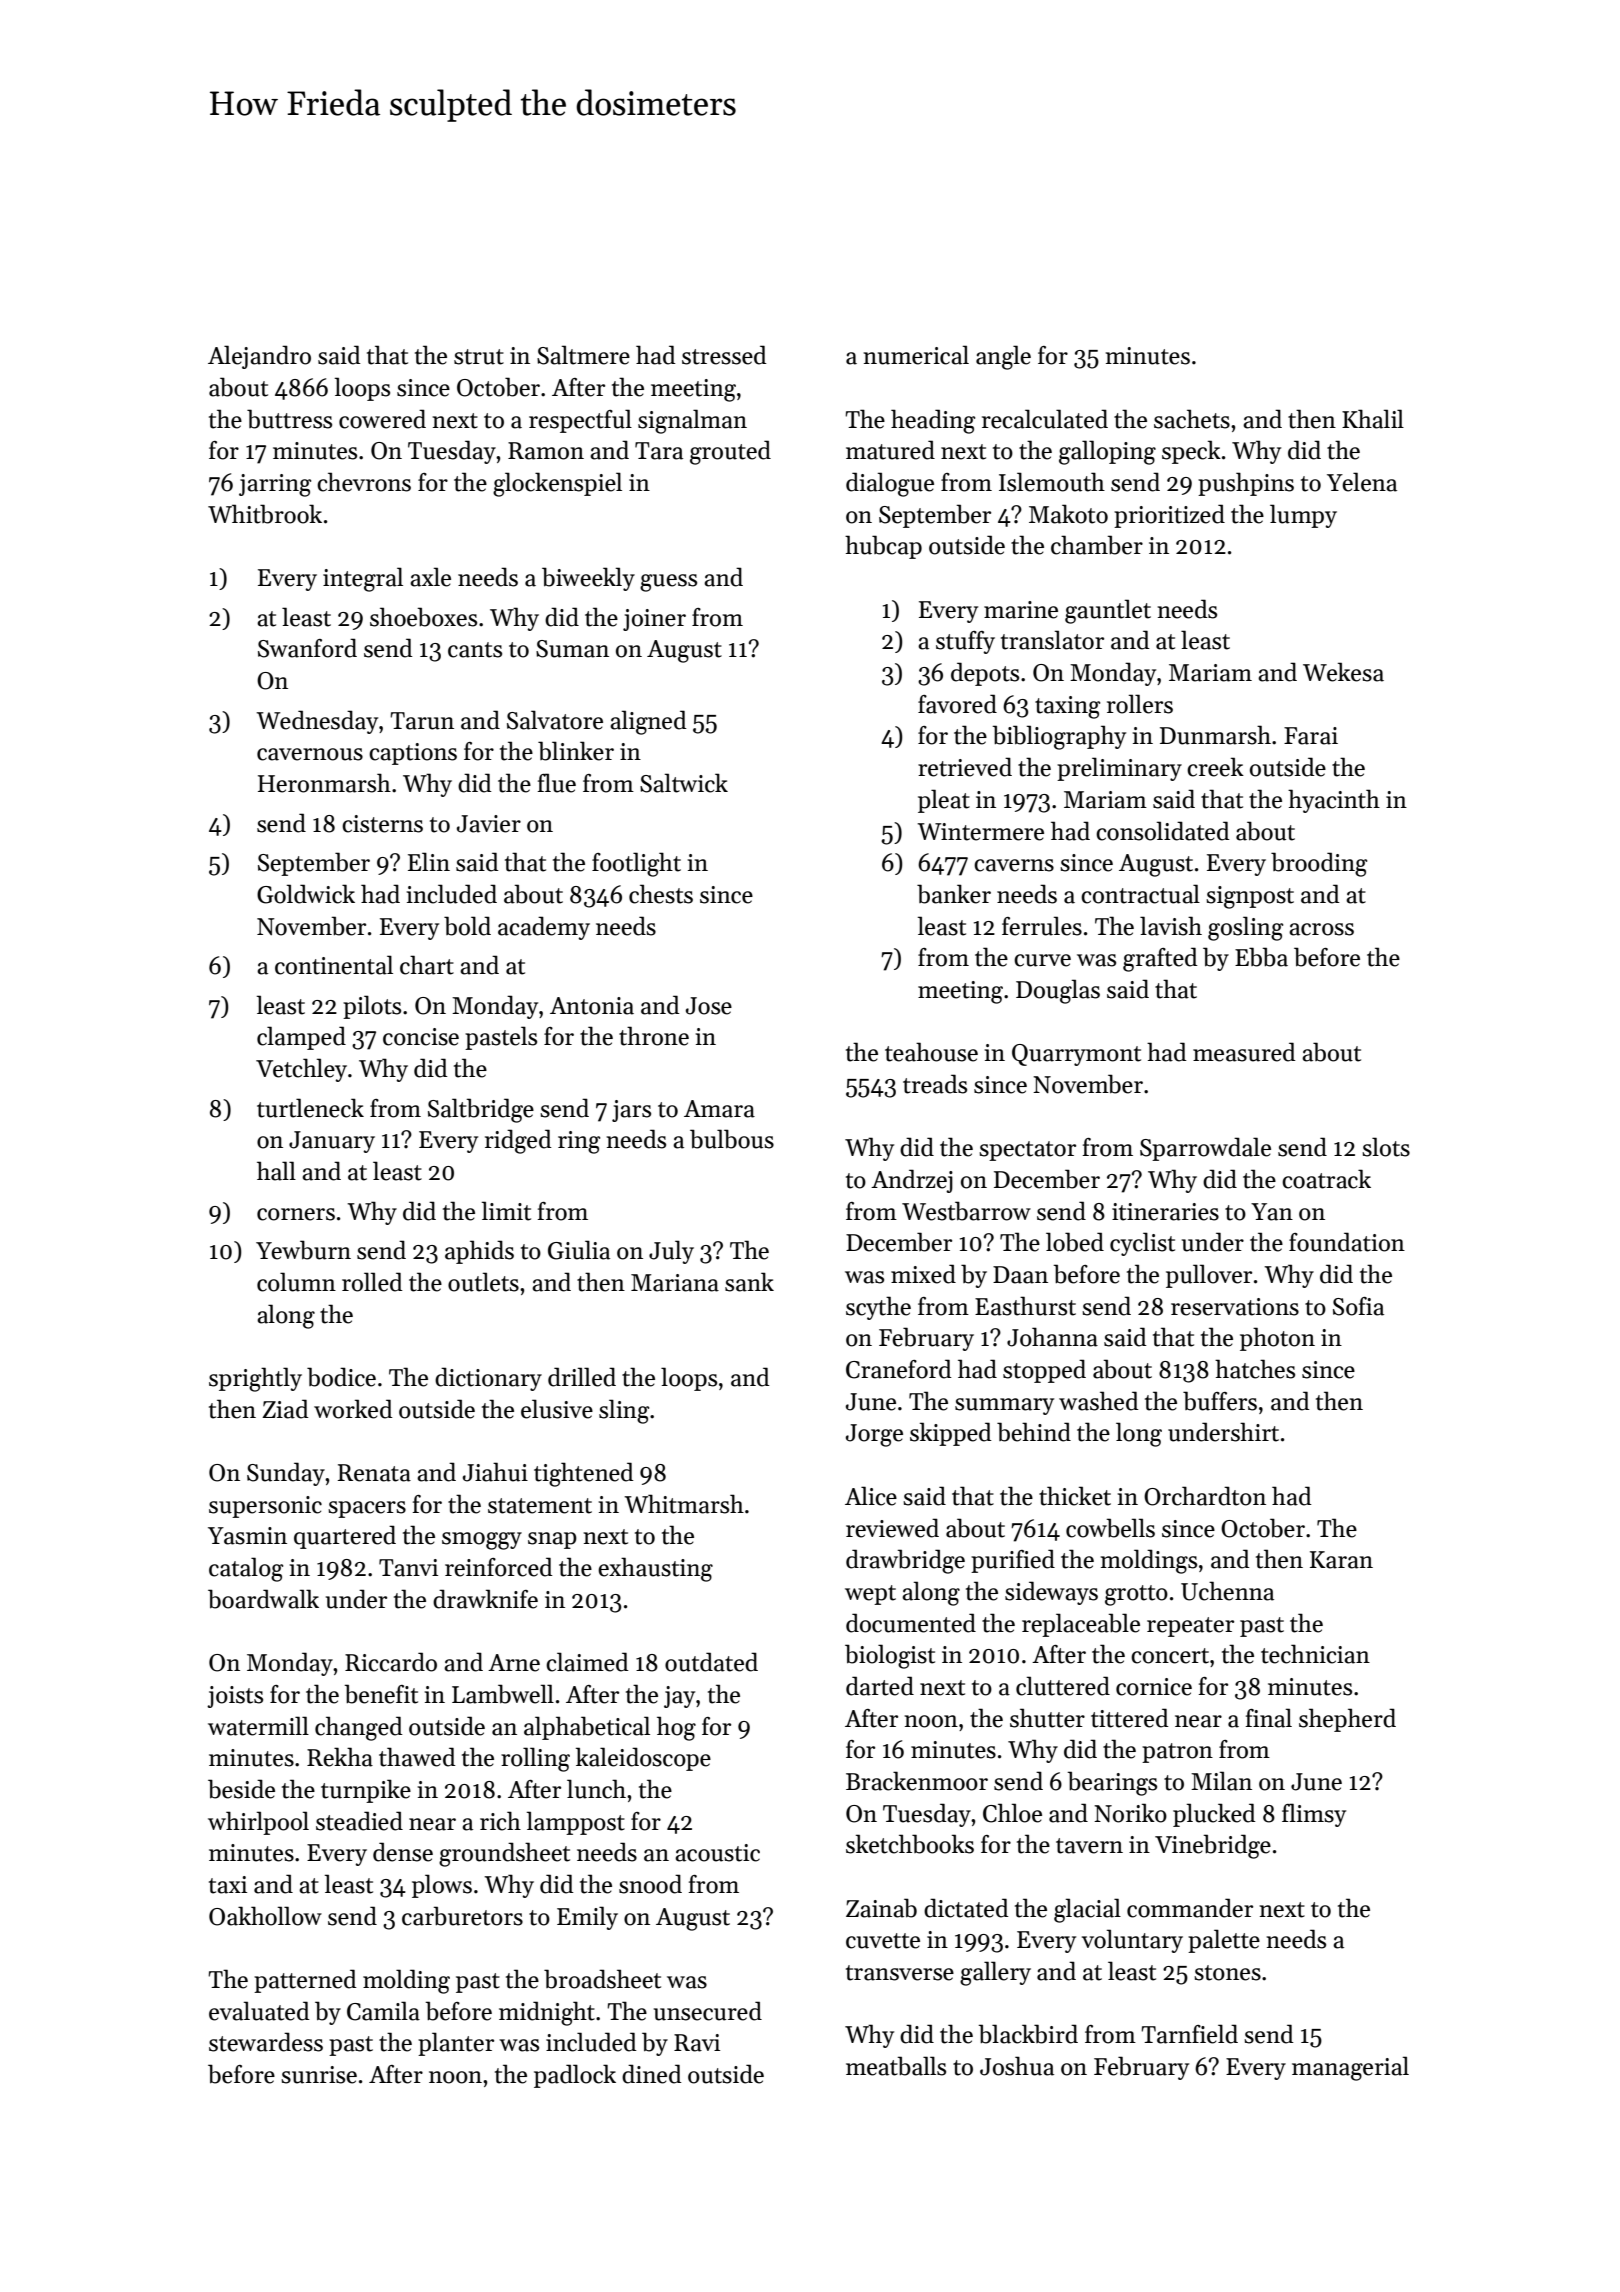 The width and height of the screenshot is (1620, 2292). Describe the element at coordinates (1341, 1560) in the screenshot. I see `Karan` at that location.
